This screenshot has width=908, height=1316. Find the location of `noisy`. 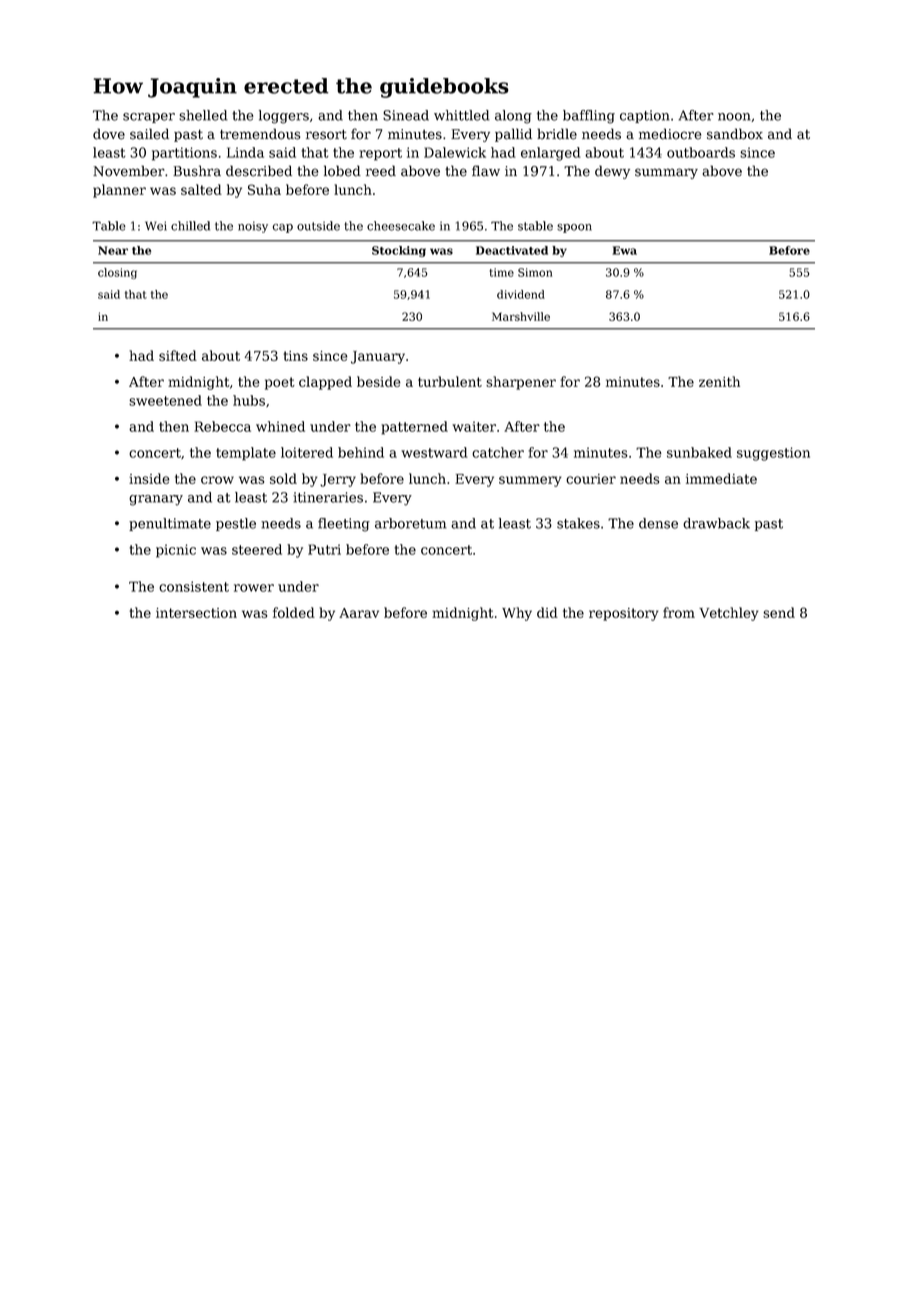

noisy is located at coordinates (253, 227).
